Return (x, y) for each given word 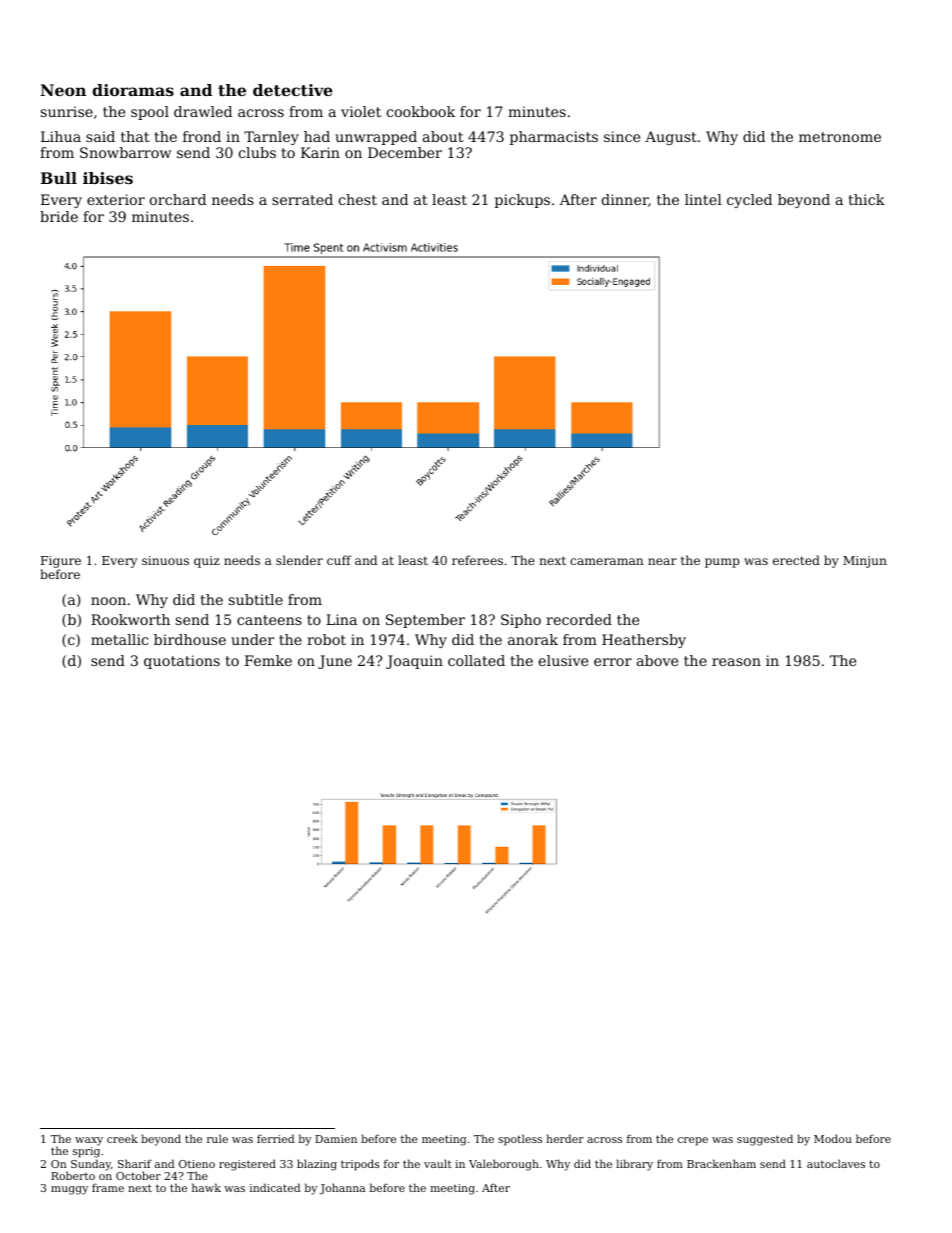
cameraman (606, 561)
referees (477, 560)
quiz (207, 562)
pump (722, 563)
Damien (336, 1139)
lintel (703, 199)
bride (59, 216)
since (622, 136)
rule (217, 1138)
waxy (89, 1141)
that (135, 136)
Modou (833, 1138)
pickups (522, 201)
